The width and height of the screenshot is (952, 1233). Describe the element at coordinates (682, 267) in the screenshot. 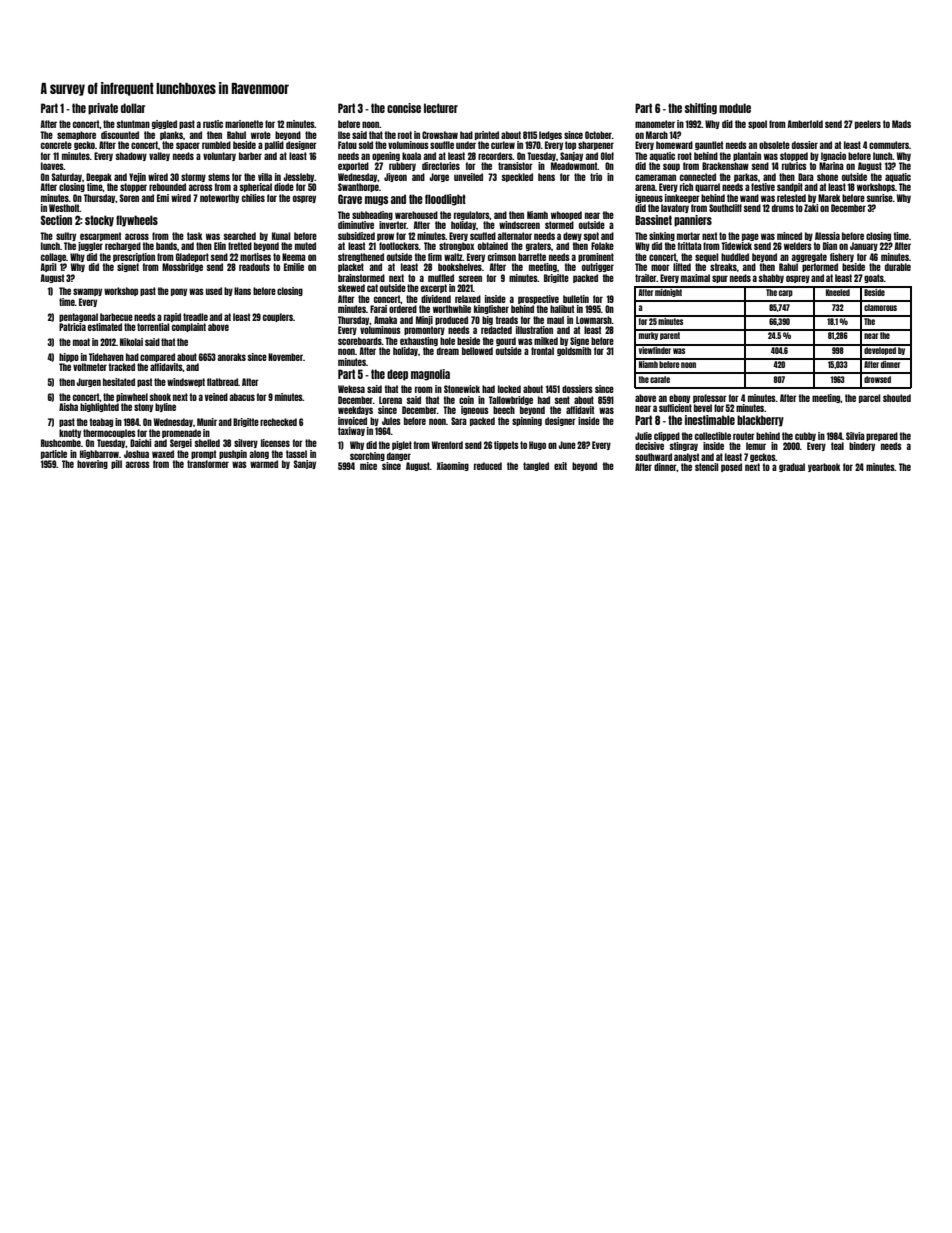

I see `lifted` at that location.
